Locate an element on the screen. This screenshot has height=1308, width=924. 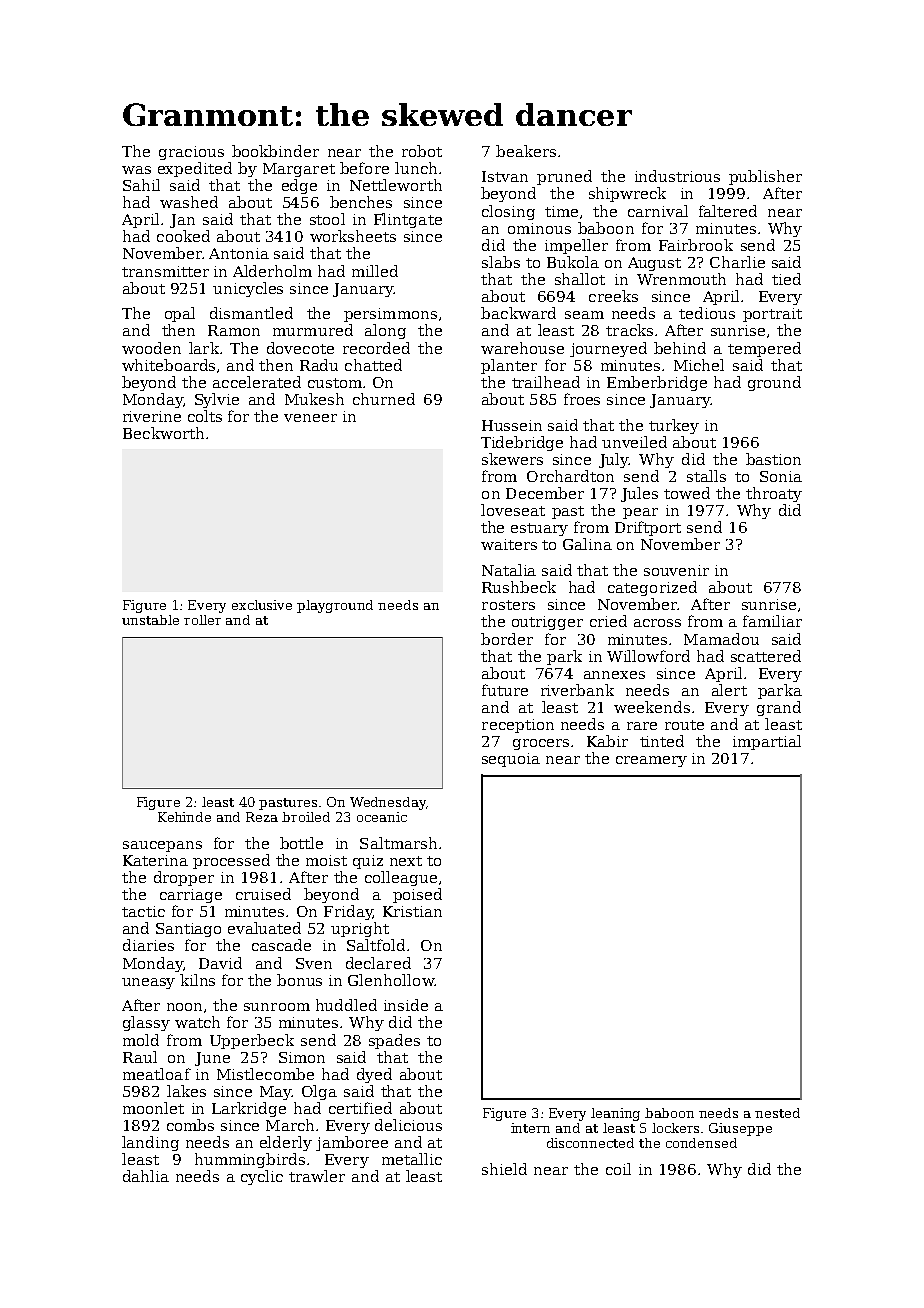
next is located at coordinates (406, 861).
